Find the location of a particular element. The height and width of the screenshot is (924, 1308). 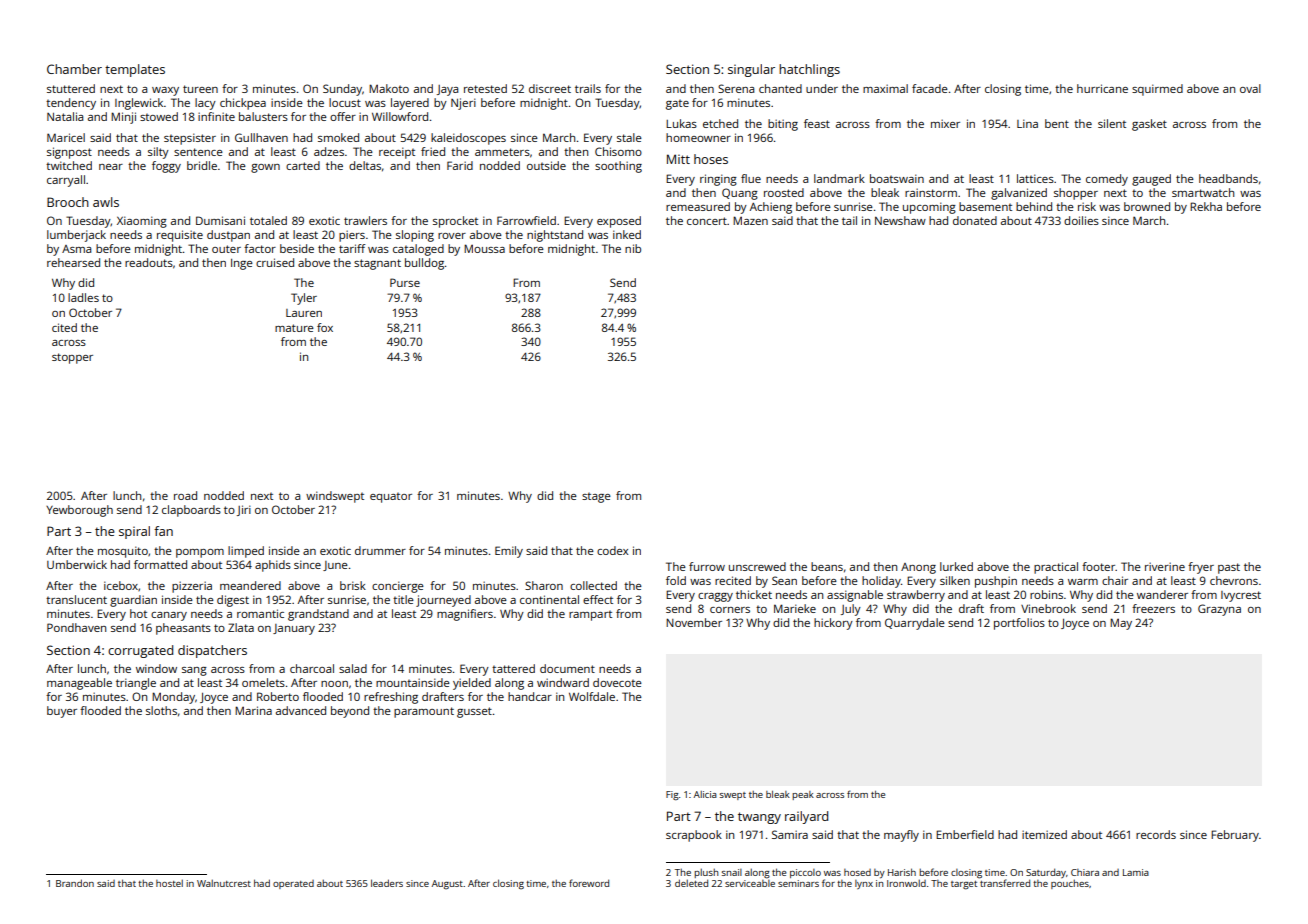

chanted is located at coordinates (780, 88).
